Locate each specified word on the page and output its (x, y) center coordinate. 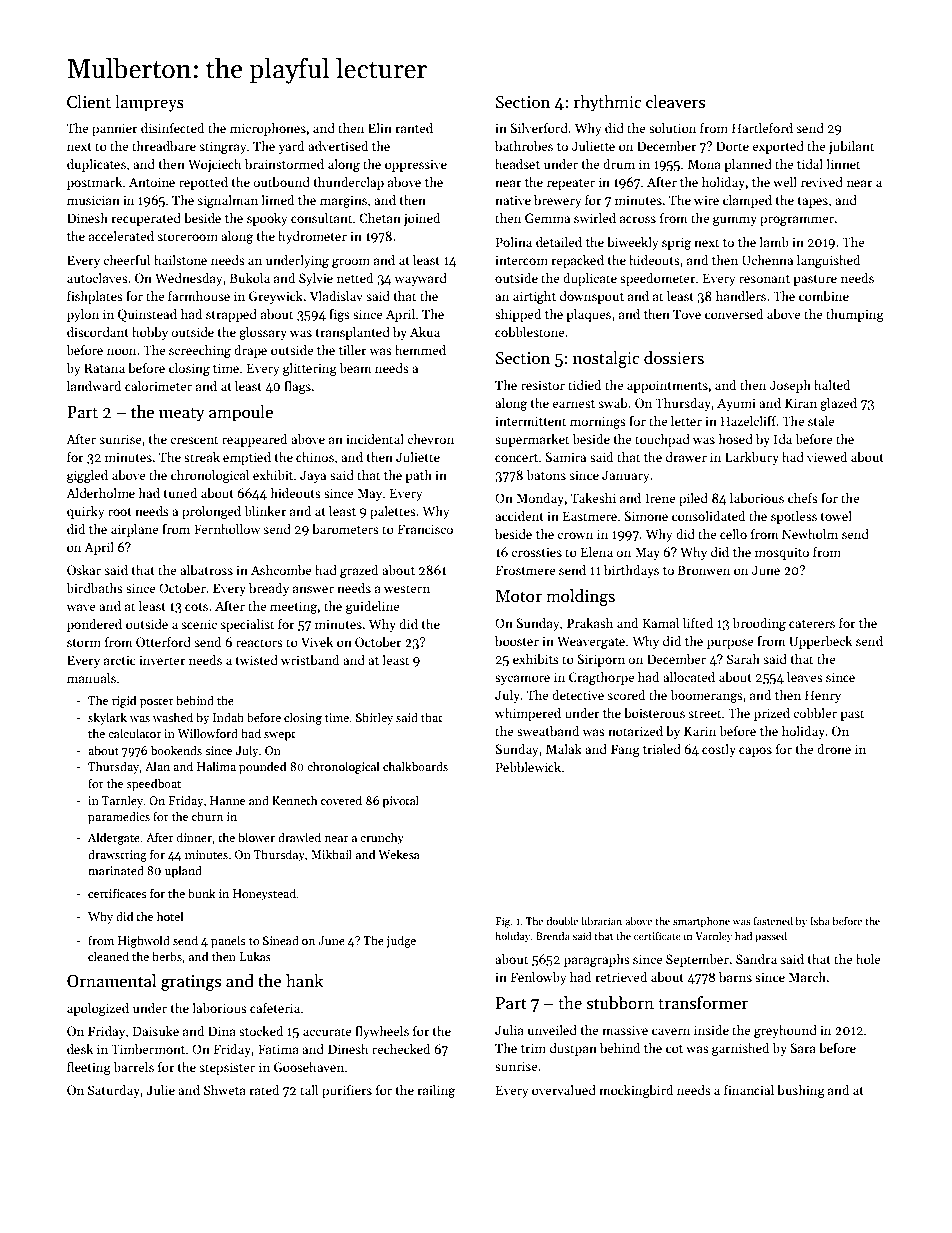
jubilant (852, 147)
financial (749, 1090)
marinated (116, 870)
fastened (773, 921)
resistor (543, 385)
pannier (115, 129)
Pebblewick (528, 767)
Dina (222, 1031)
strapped (231, 315)
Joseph (790, 386)
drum (619, 164)
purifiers (347, 1091)
